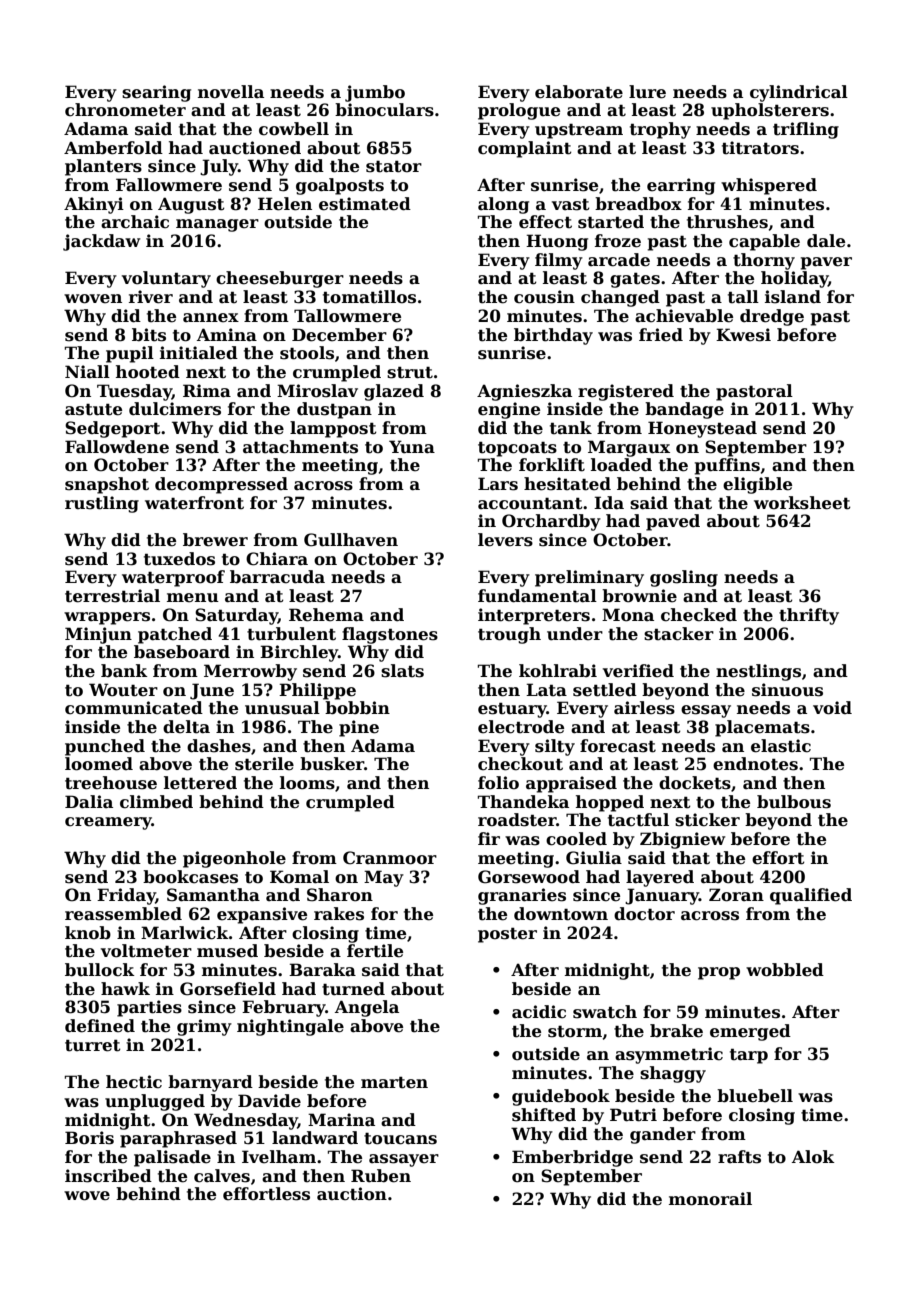 This screenshot has width=924, height=1314. I want to click on qualified, so click(811, 896).
